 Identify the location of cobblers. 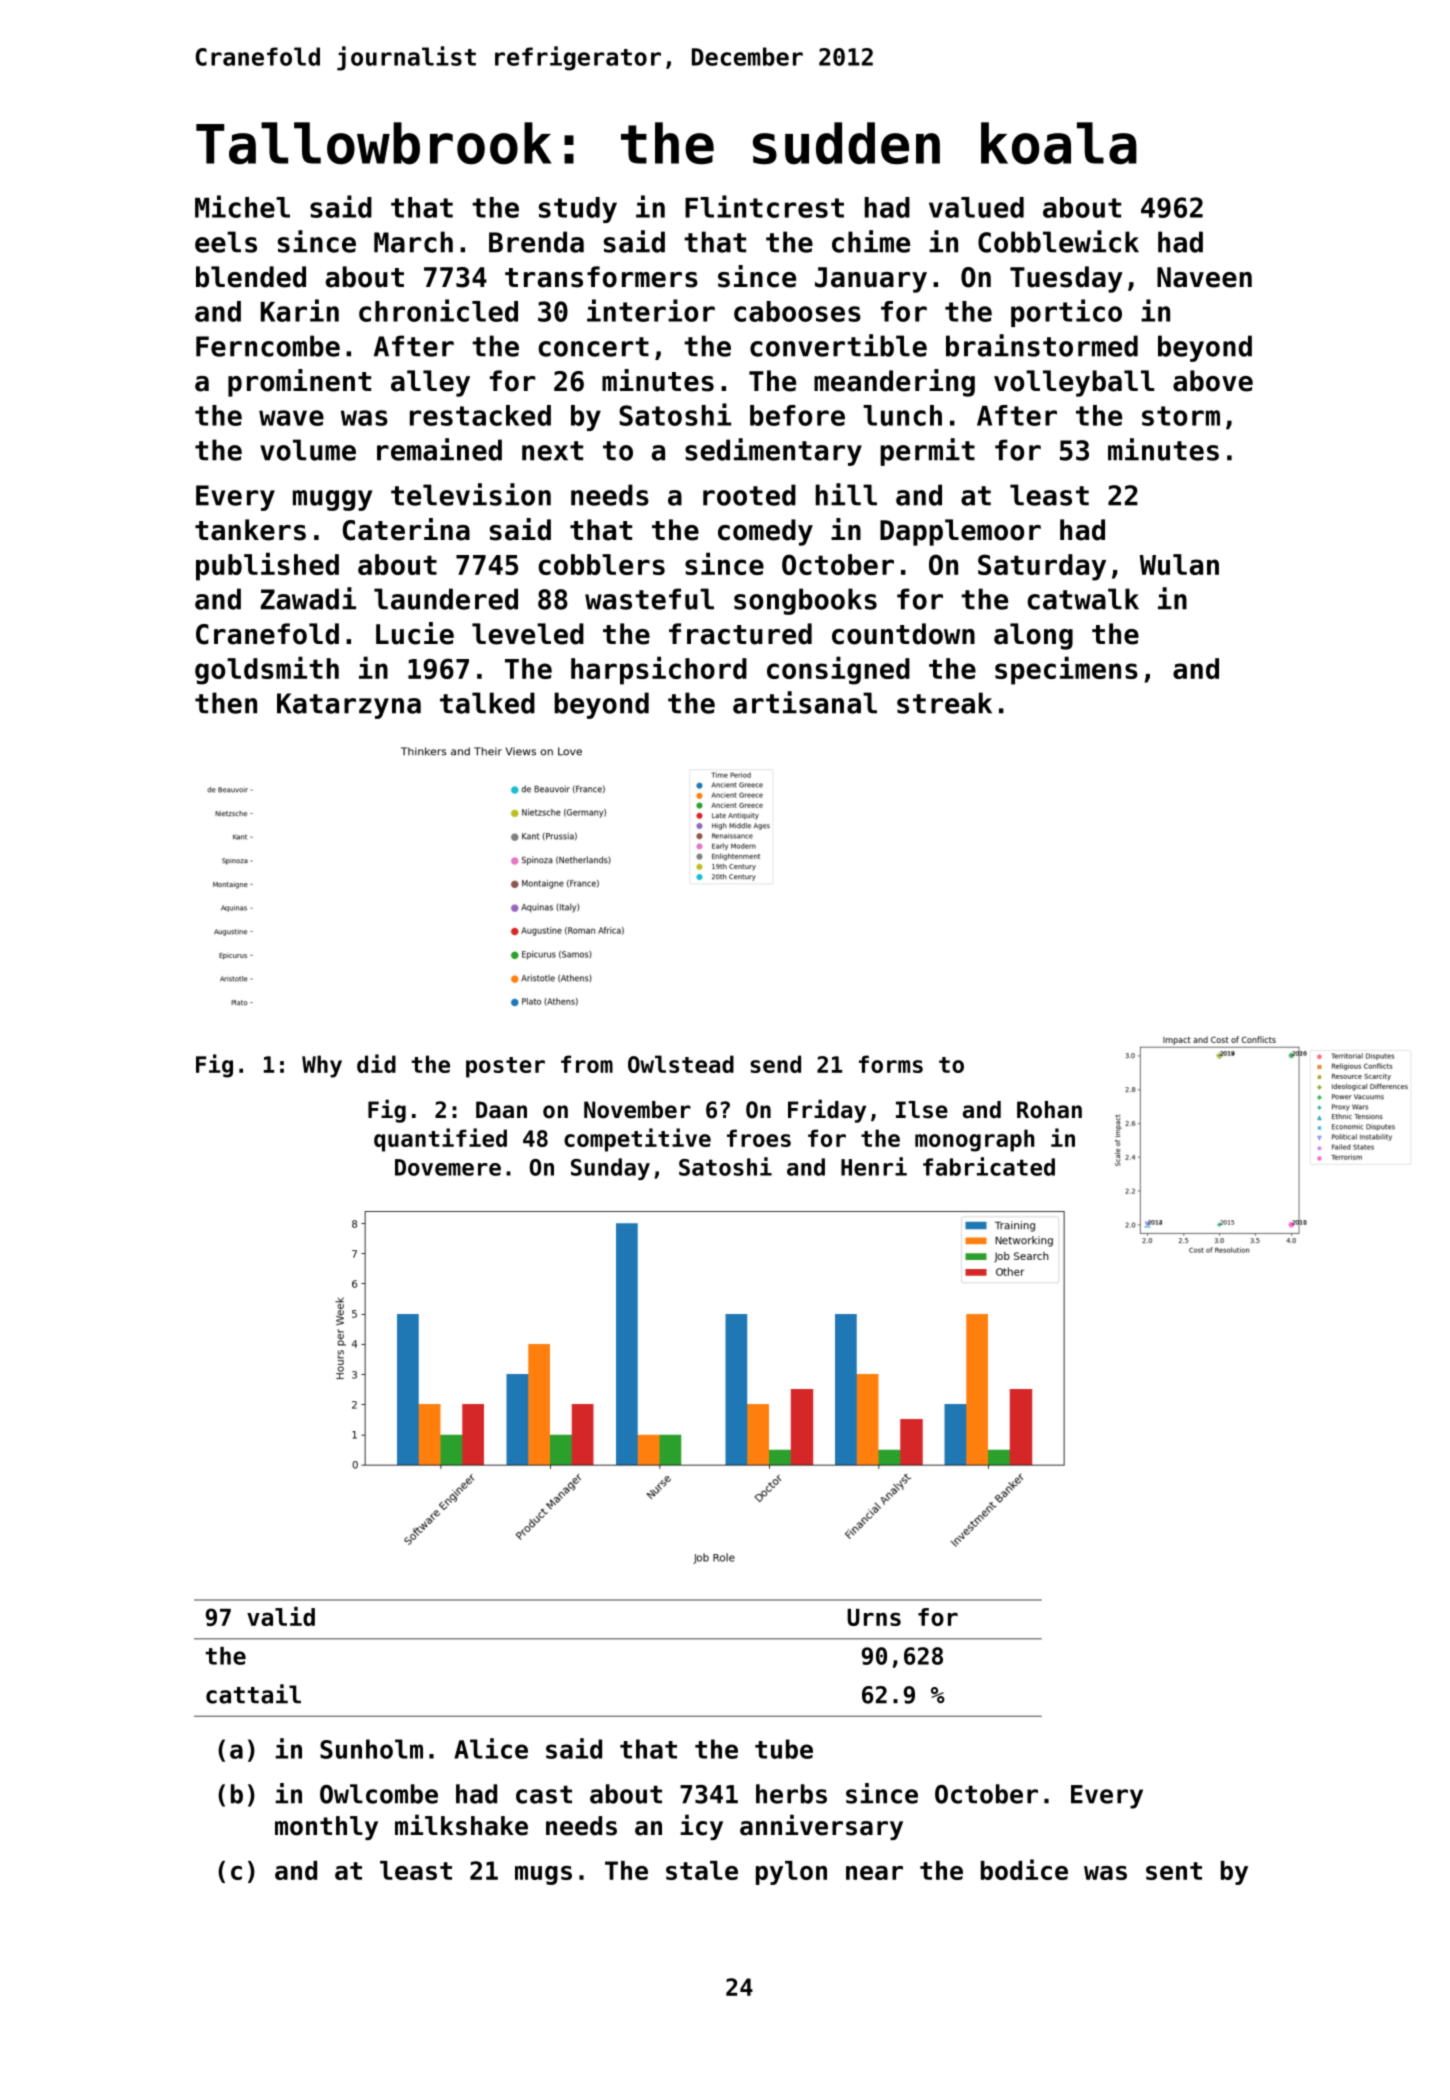
(601, 564).
